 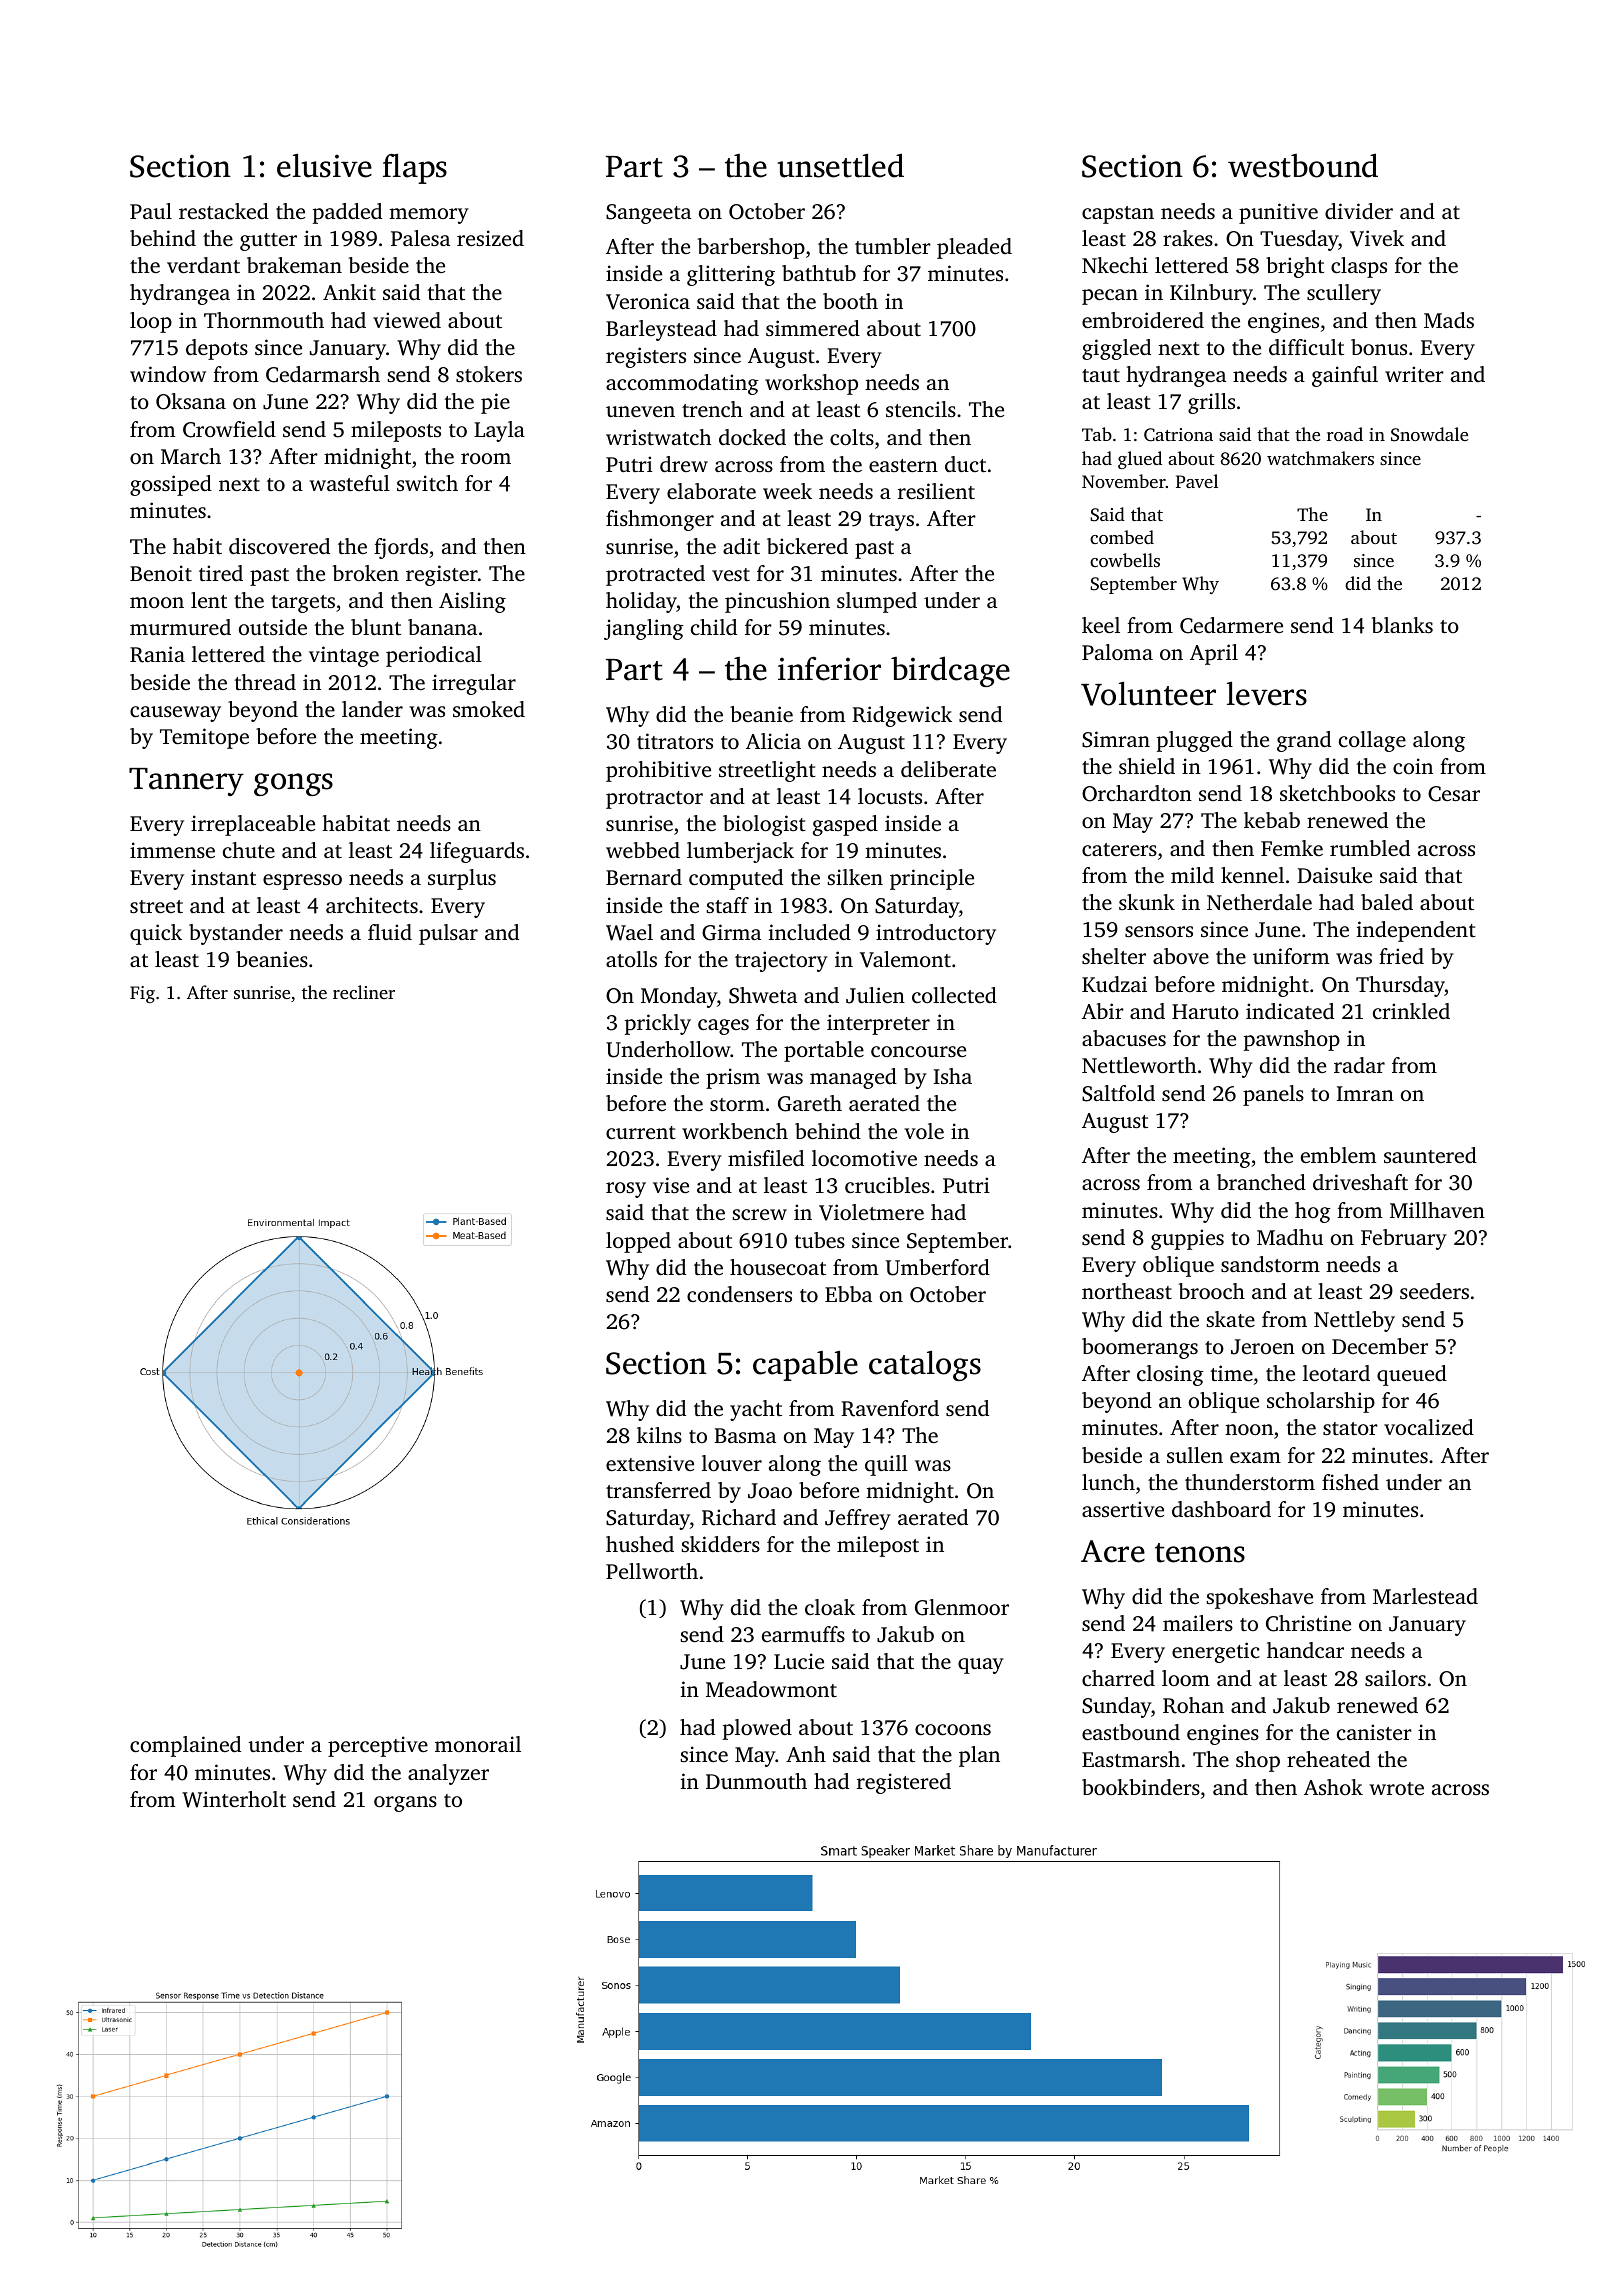 What do you see at coordinates (378, 1746) in the screenshot?
I see `perceptive` at bounding box center [378, 1746].
